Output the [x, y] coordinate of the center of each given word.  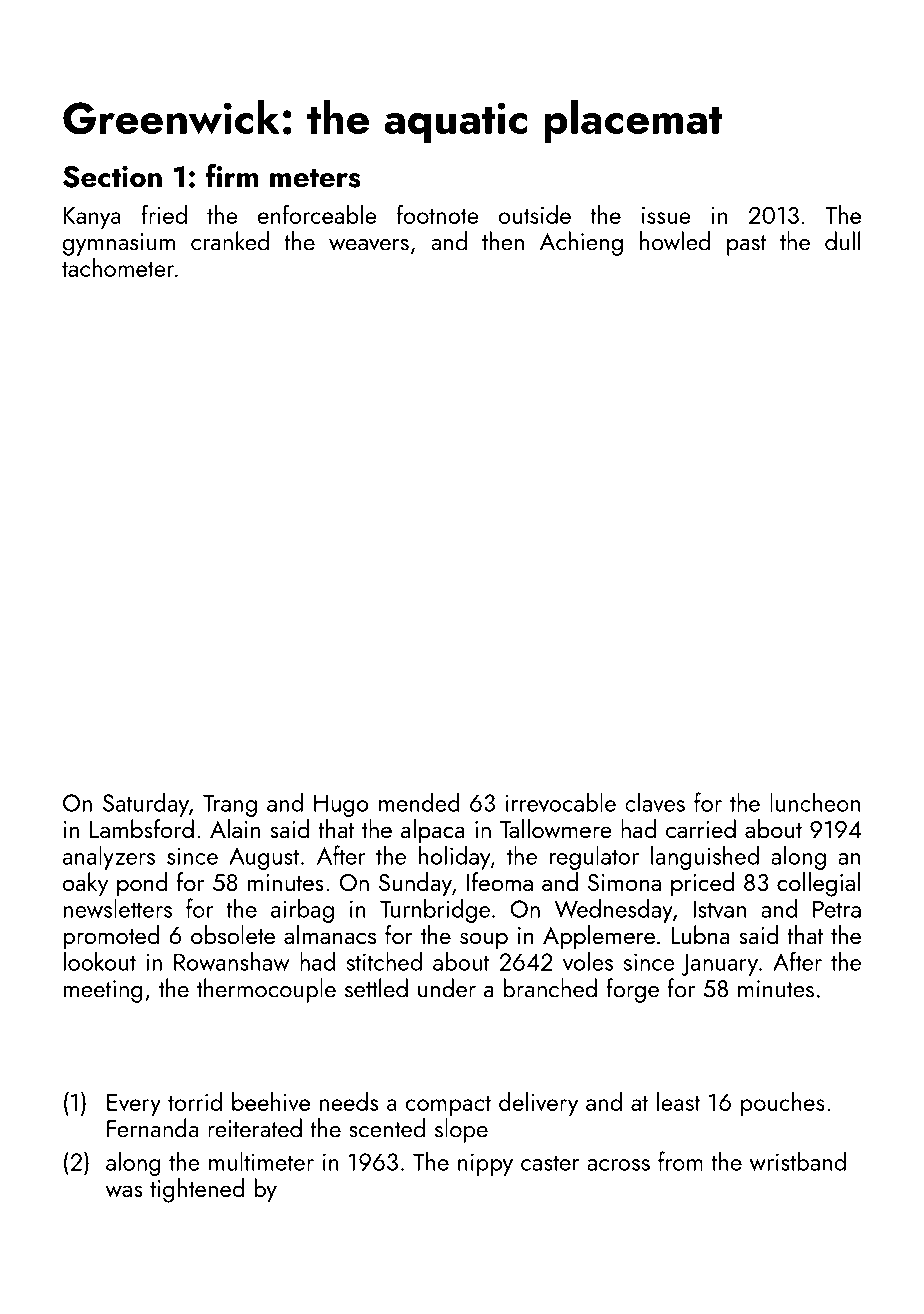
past [746, 245]
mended [419, 802]
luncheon [815, 802]
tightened [197, 1190]
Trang [230, 805]
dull [842, 241]
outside [535, 214]
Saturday [146, 805]
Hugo [341, 805]
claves [655, 802]
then [503, 241]
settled [376, 988]
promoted [111, 937]
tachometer [118, 267]
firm [232, 175]
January [720, 964]
